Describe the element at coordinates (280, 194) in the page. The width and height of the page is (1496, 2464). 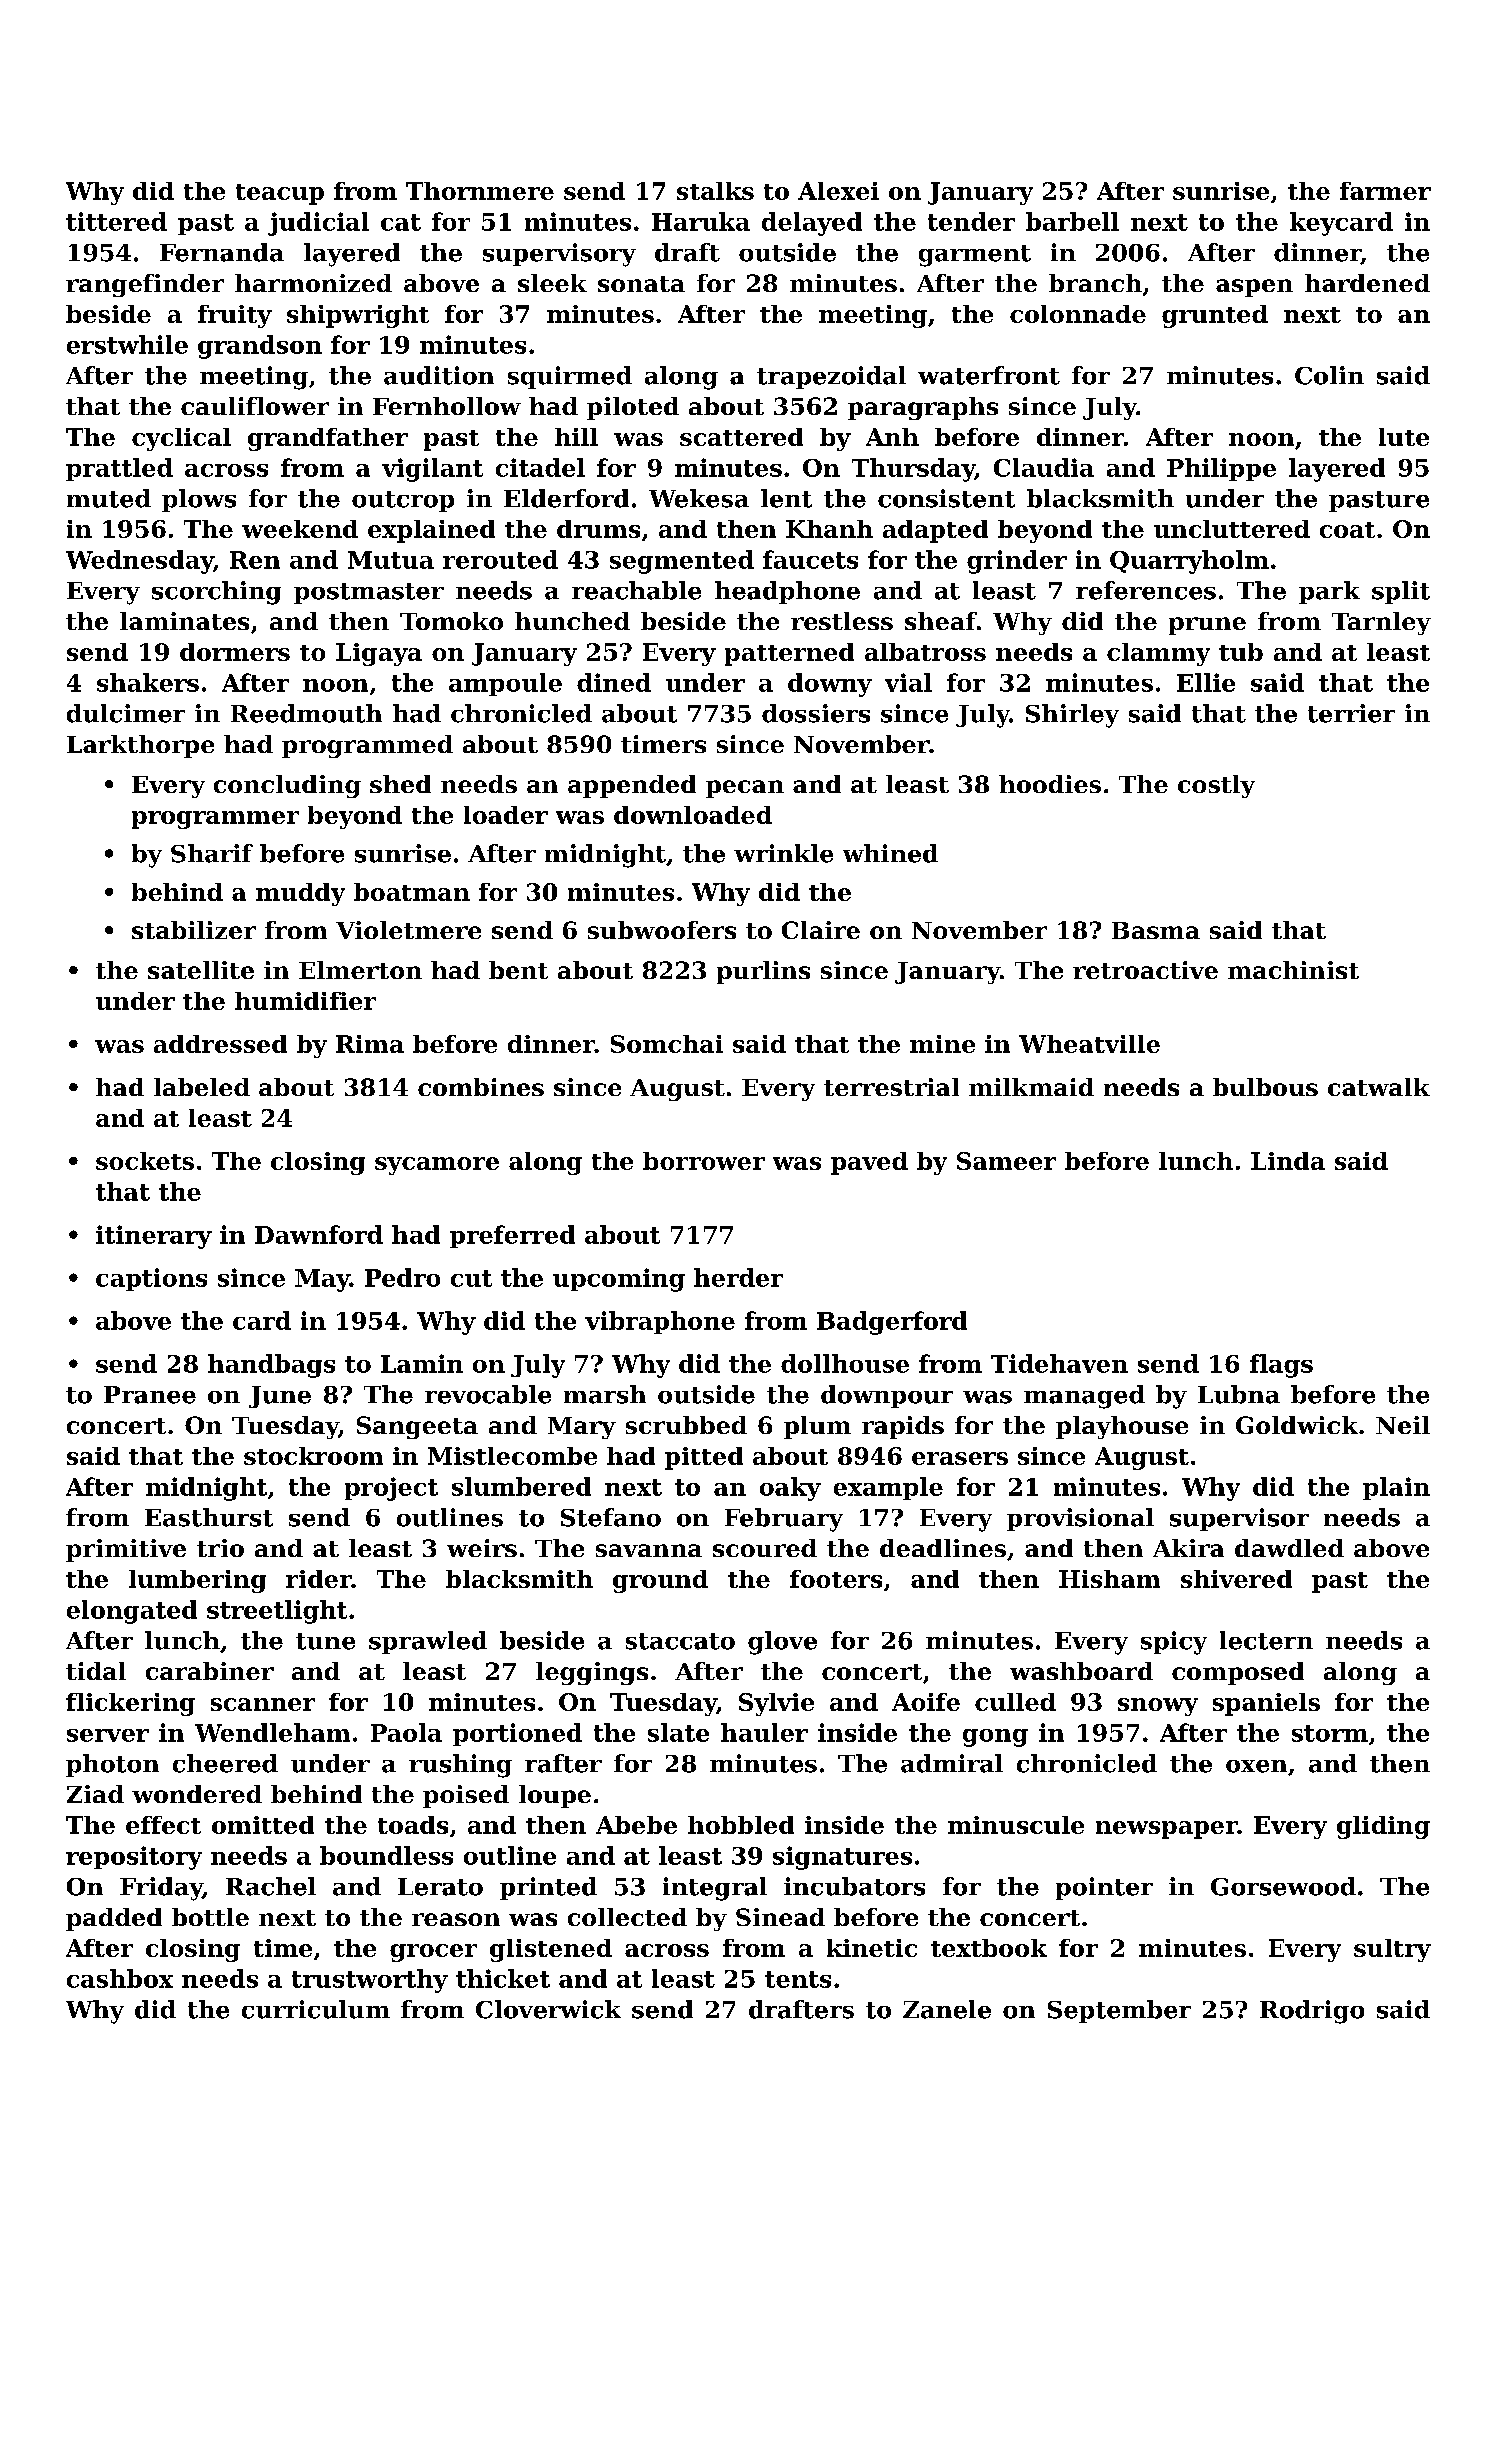
I see `teacup` at that location.
